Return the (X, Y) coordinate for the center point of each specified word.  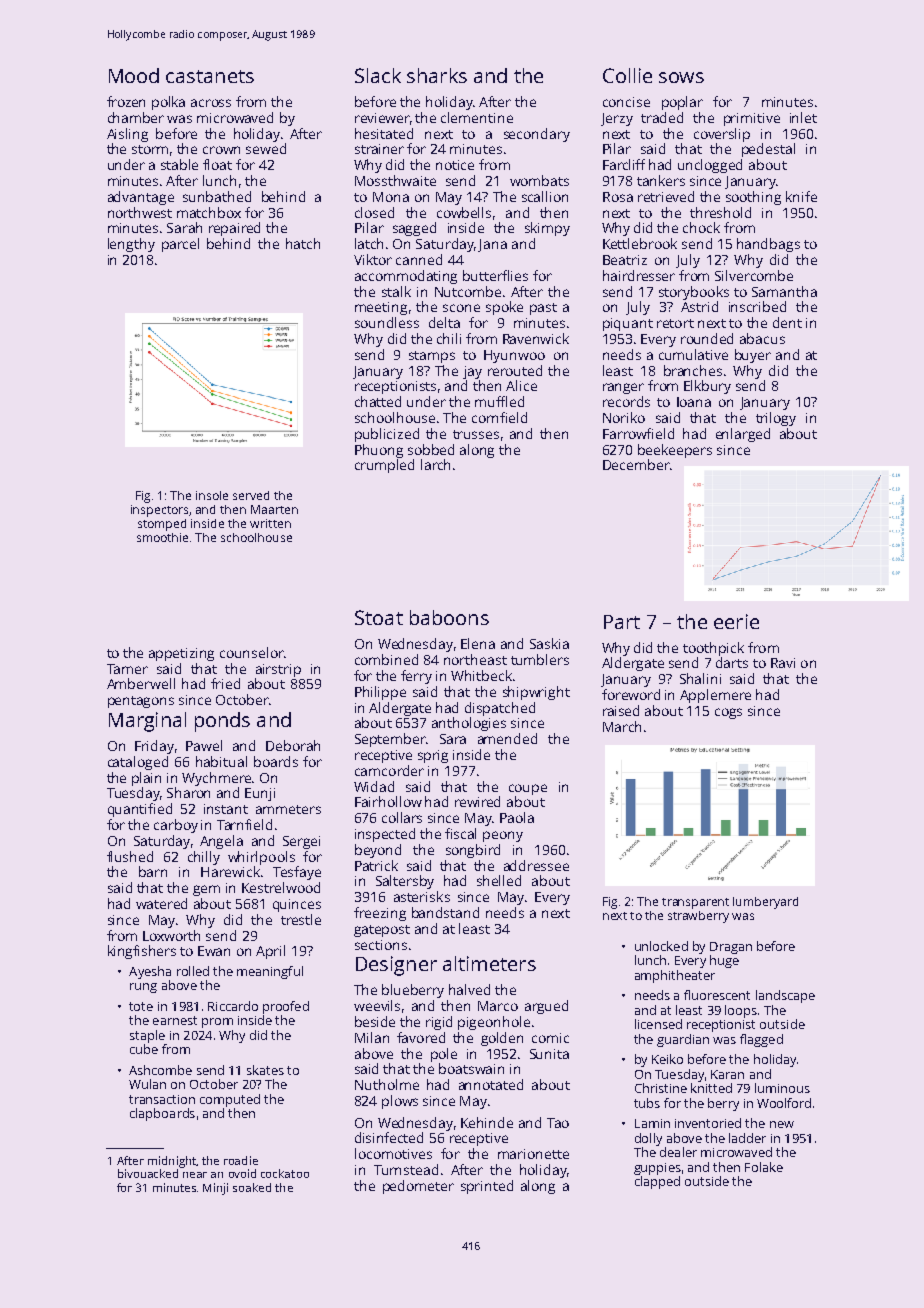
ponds (222, 722)
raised (621, 710)
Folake (764, 1167)
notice (455, 165)
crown (221, 150)
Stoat (379, 617)
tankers (661, 180)
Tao (558, 1123)
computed (230, 1100)
